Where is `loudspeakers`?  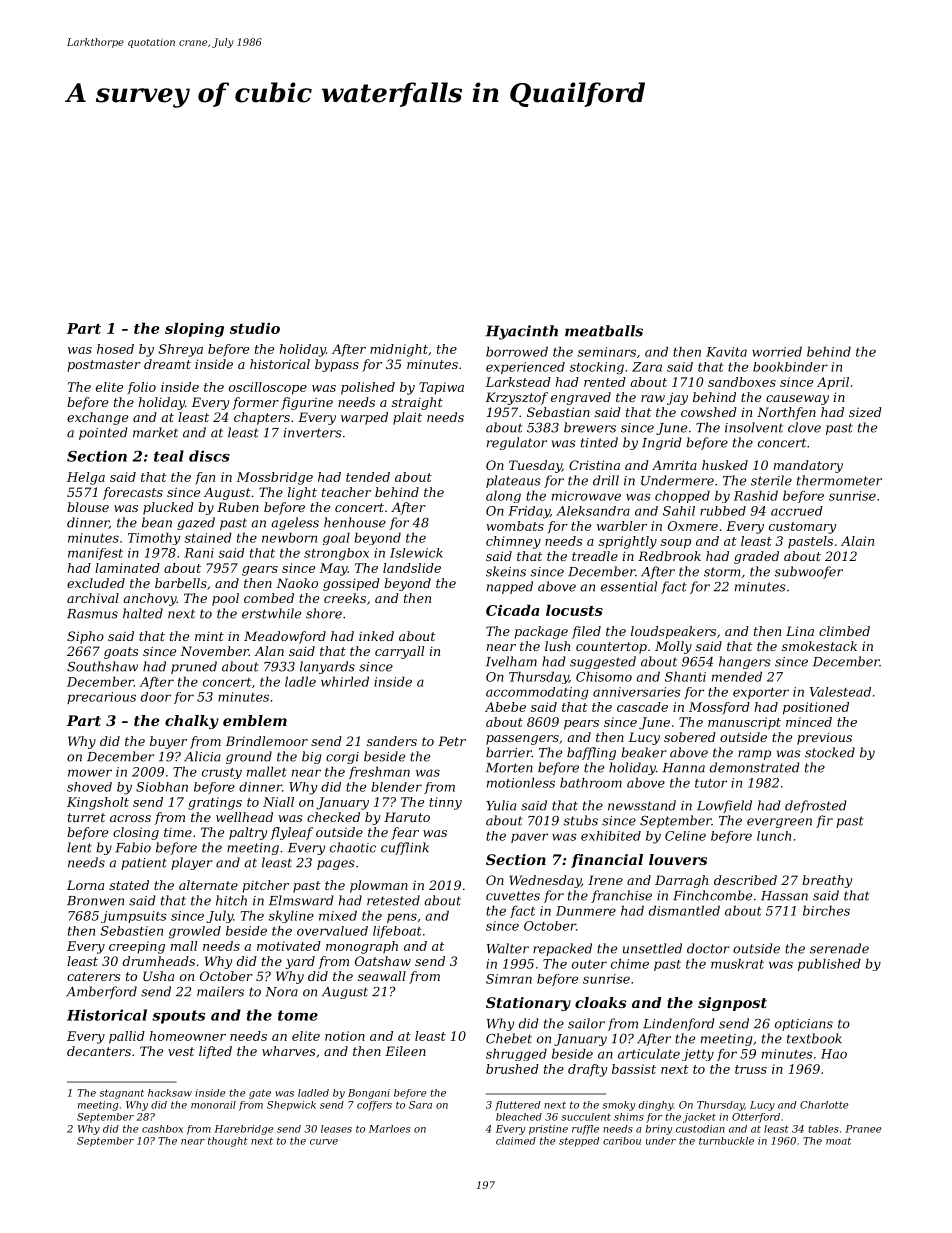
loudspeakers is located at coordinates (673, 632).
